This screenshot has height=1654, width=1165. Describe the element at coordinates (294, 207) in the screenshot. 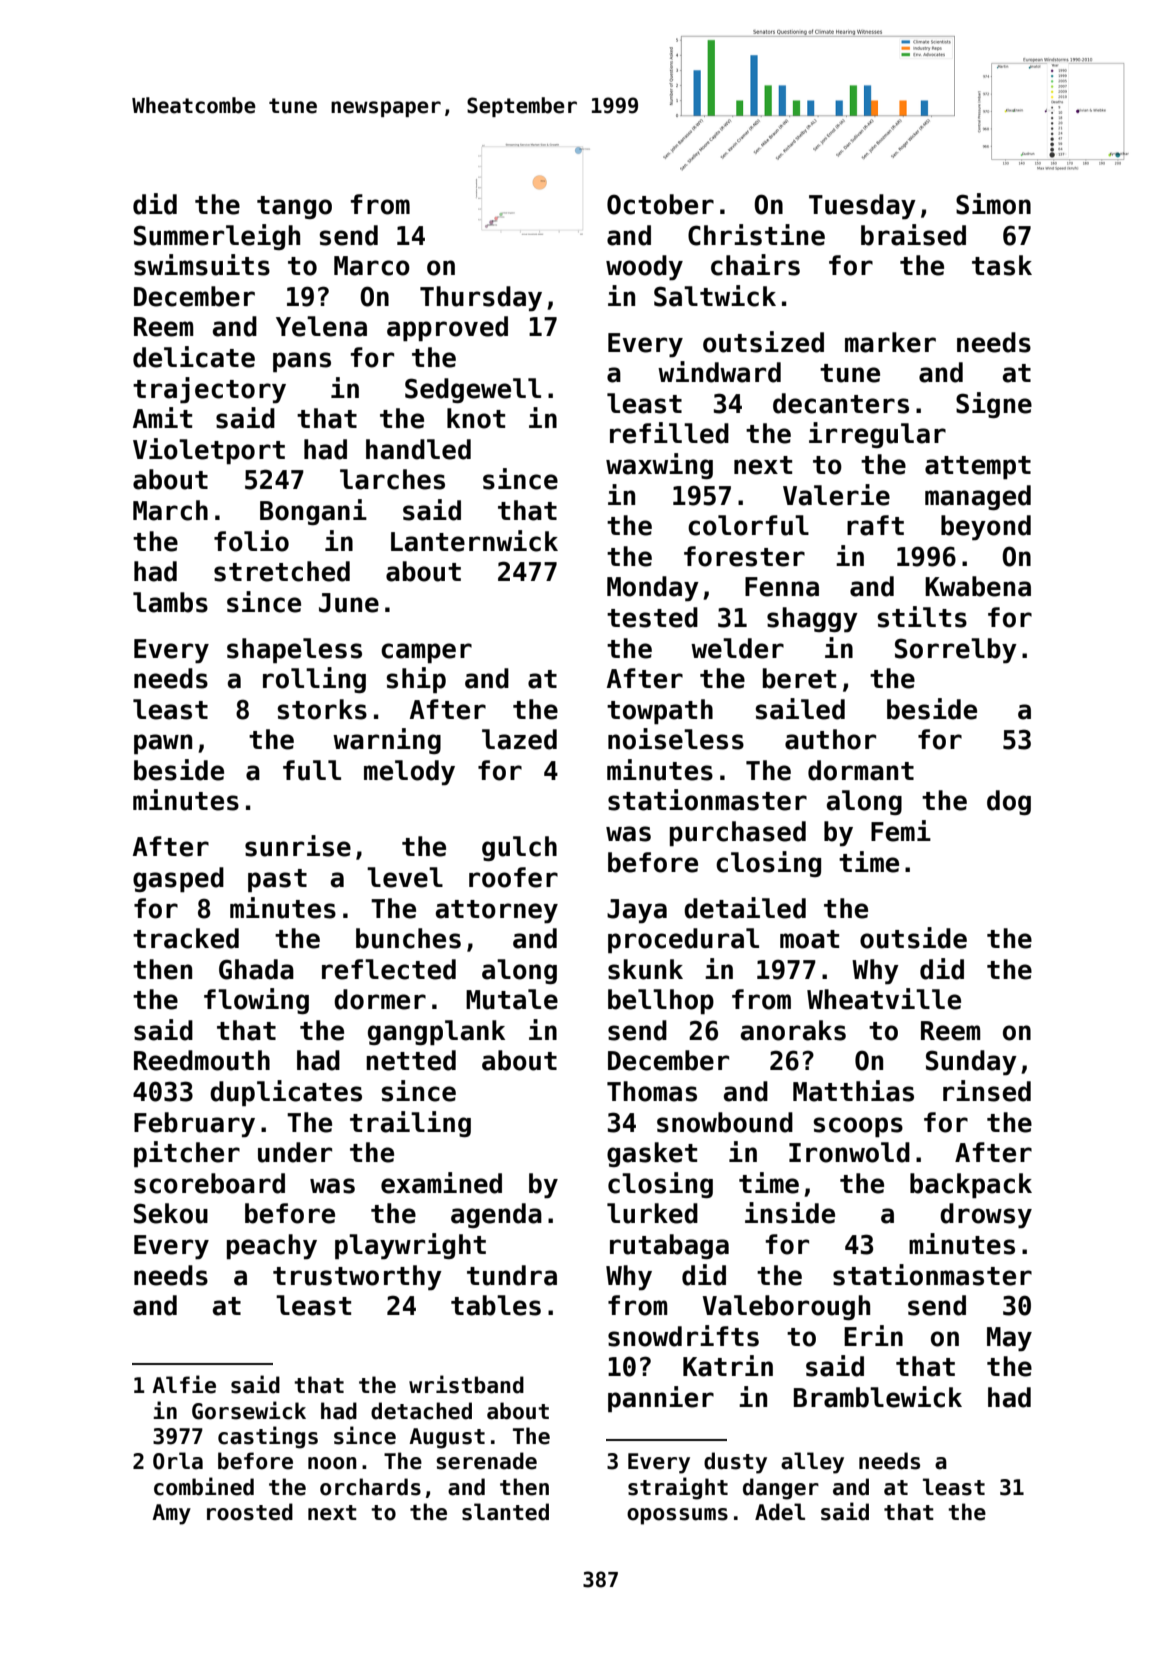

I see `tango` at that location.
